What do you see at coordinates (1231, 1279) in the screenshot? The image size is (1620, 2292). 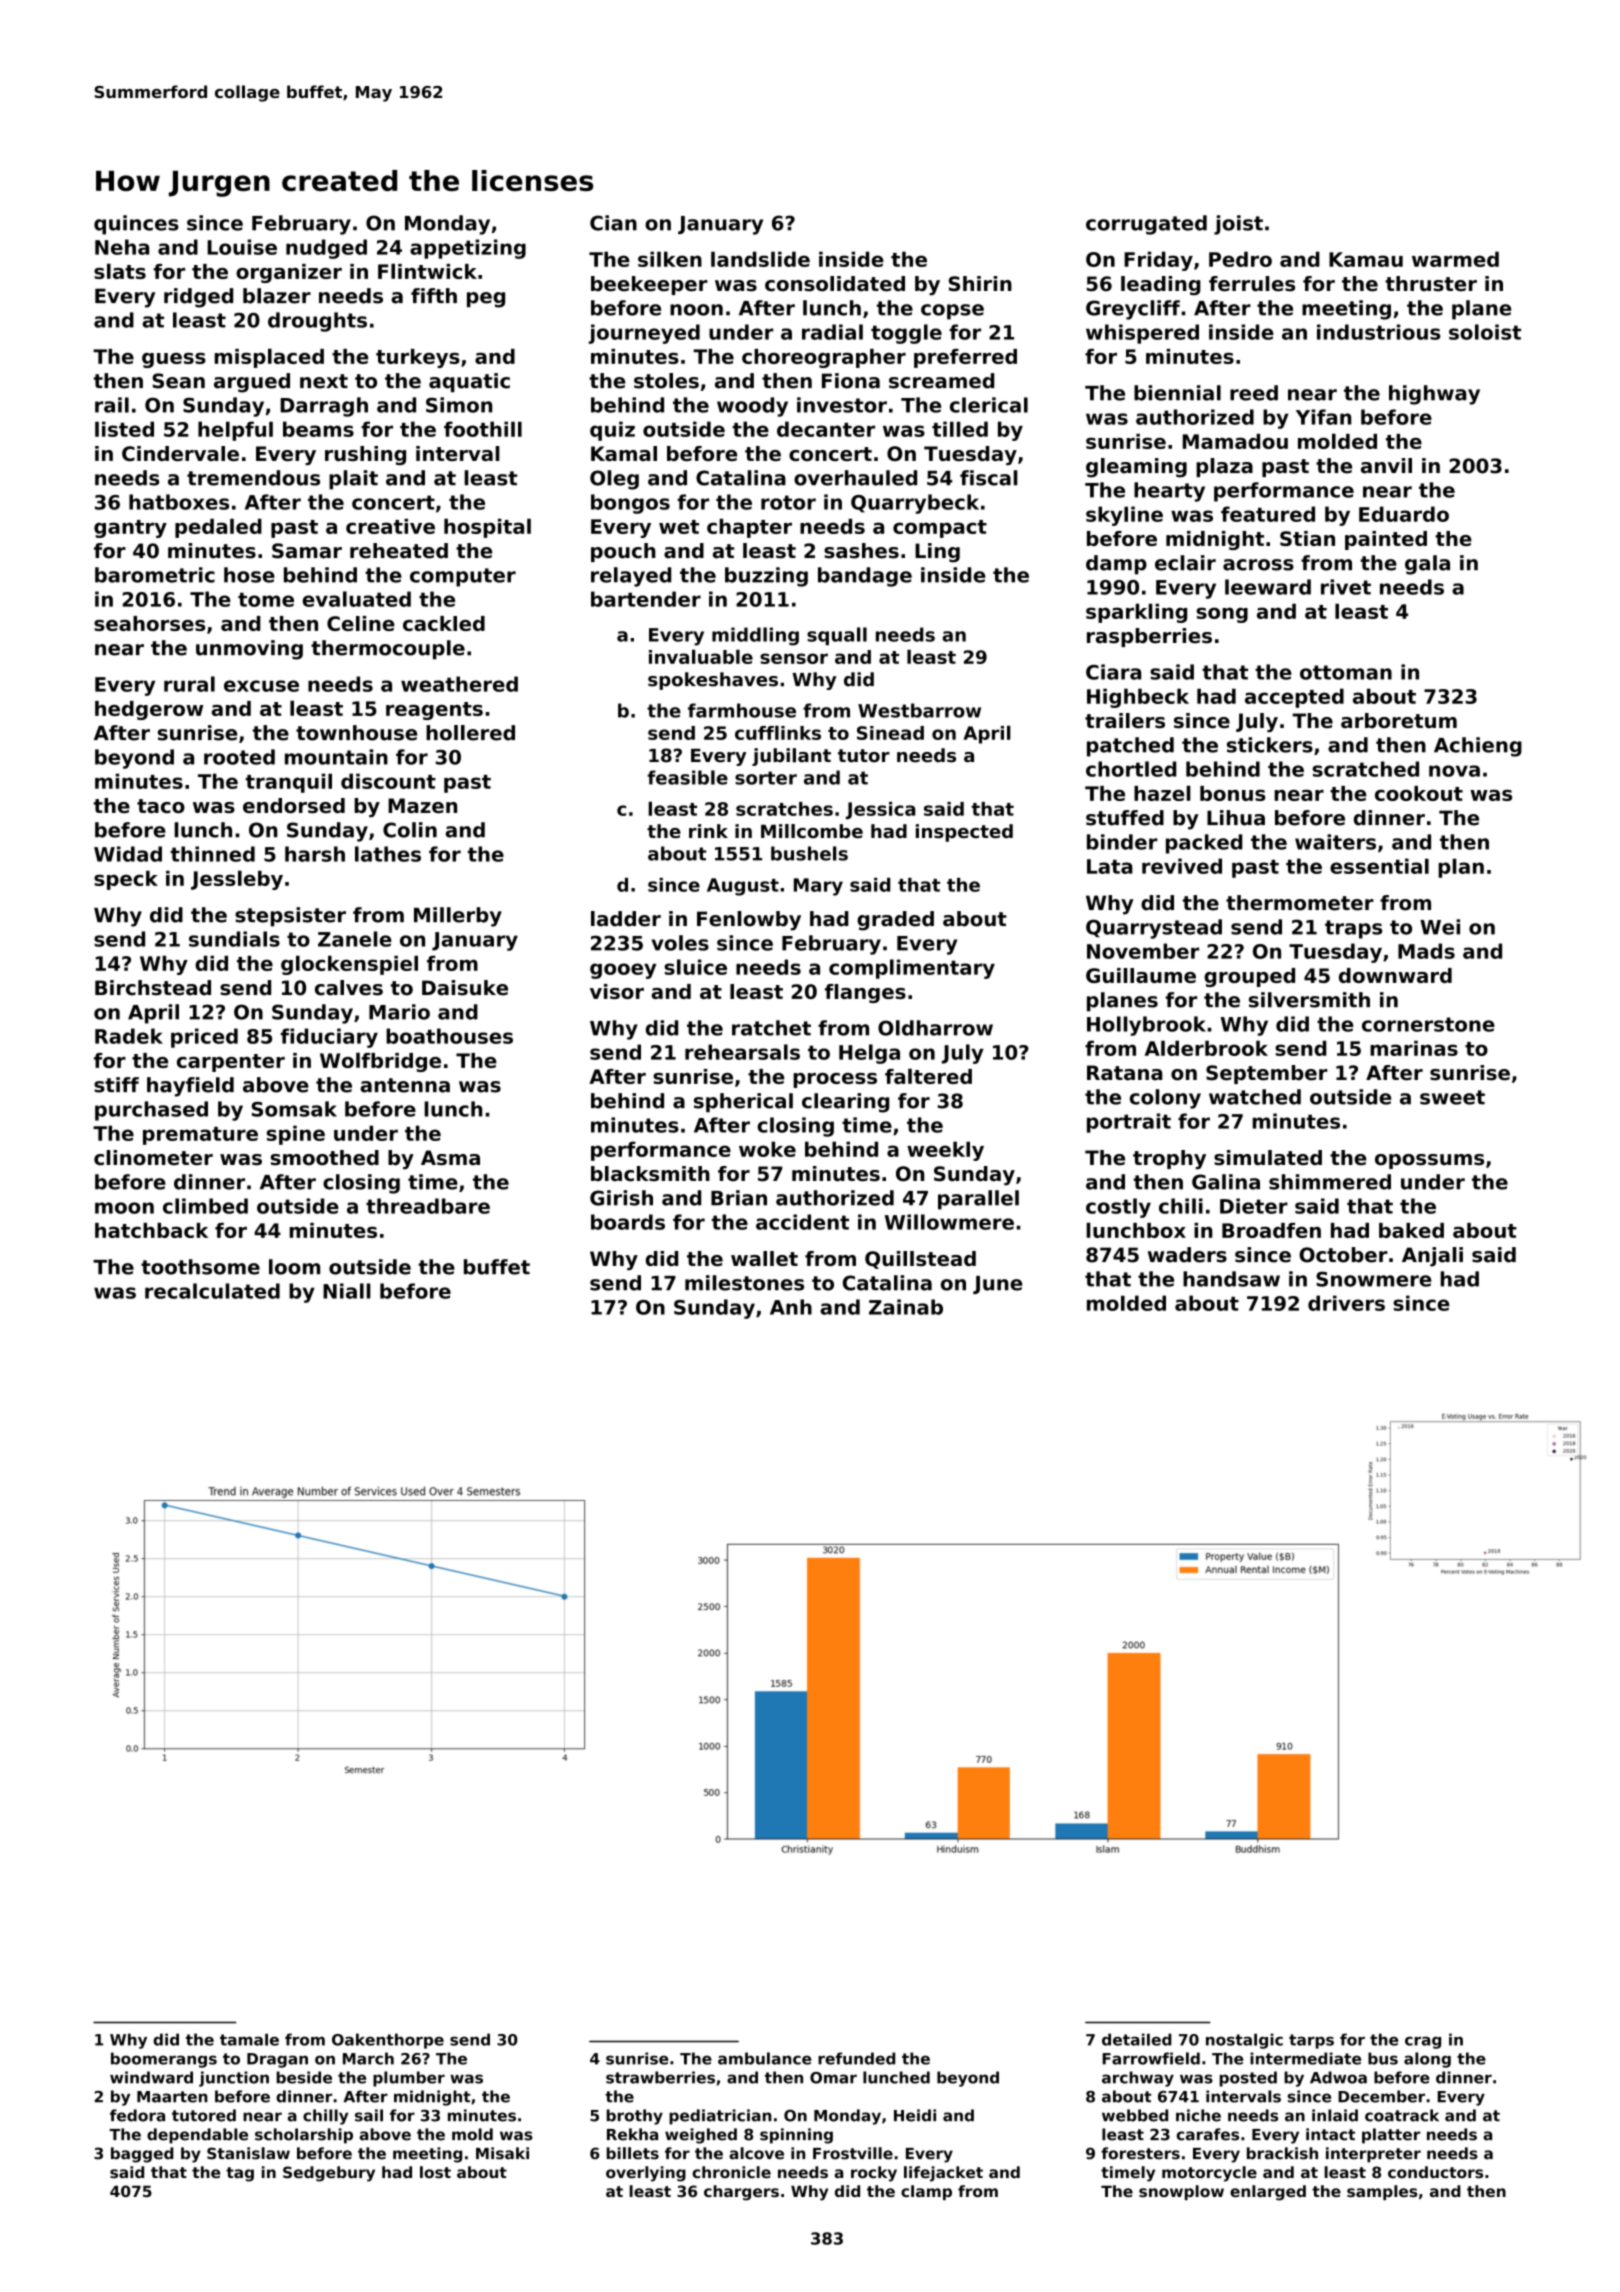 I see `handsaw` at bounding box center [1231, 1279].
